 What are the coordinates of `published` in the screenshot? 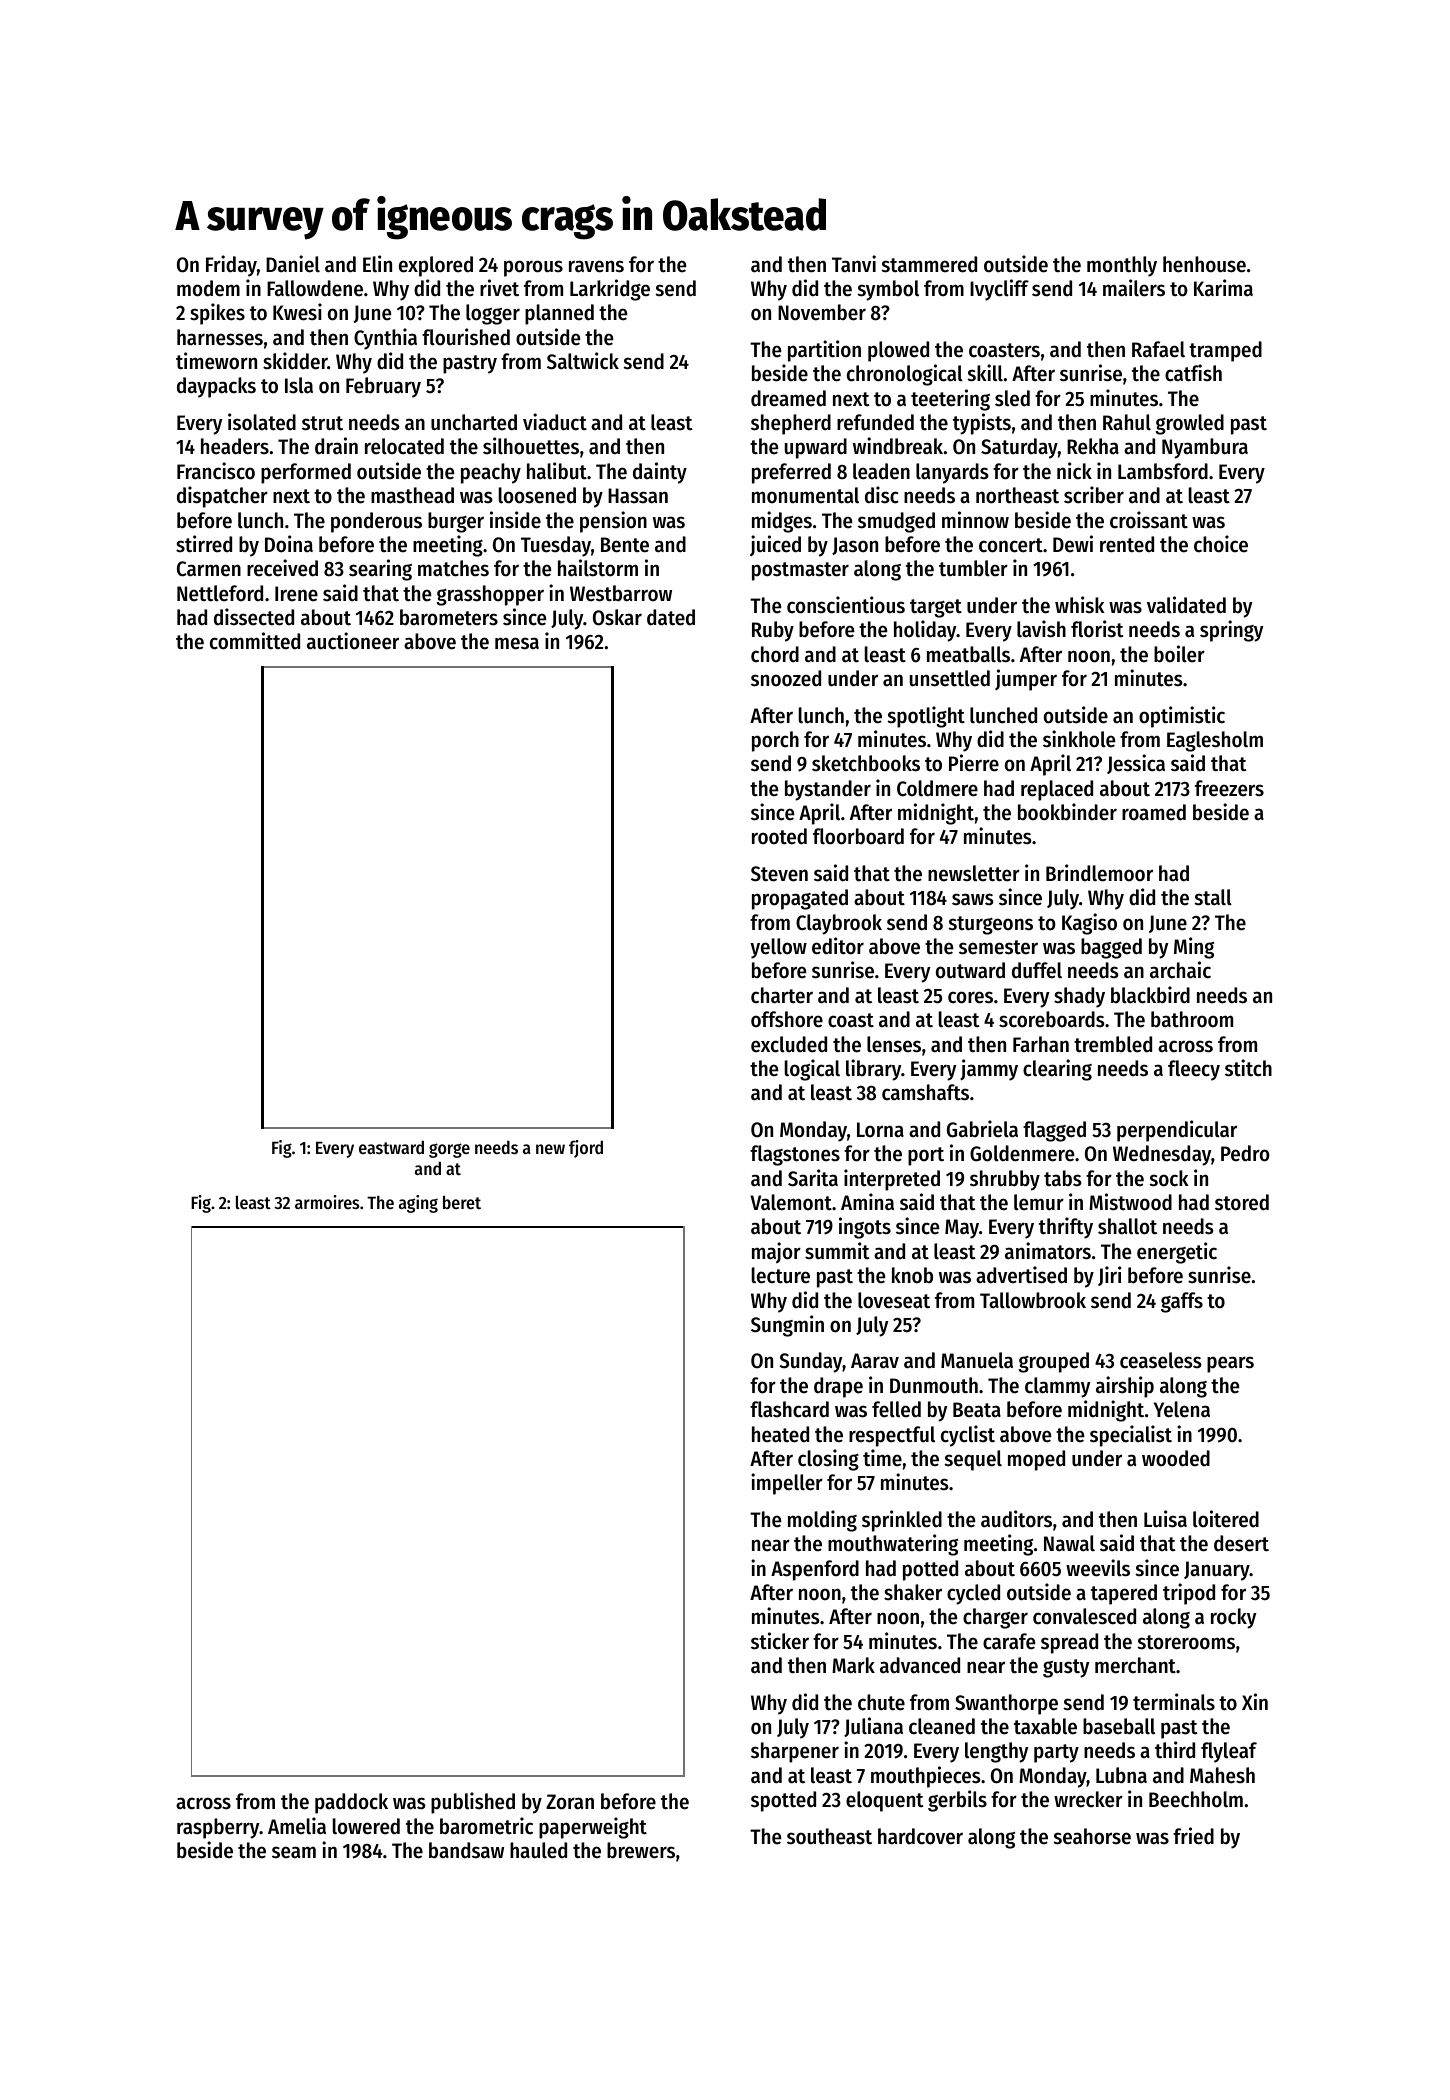 It's located at (473, 1803).
